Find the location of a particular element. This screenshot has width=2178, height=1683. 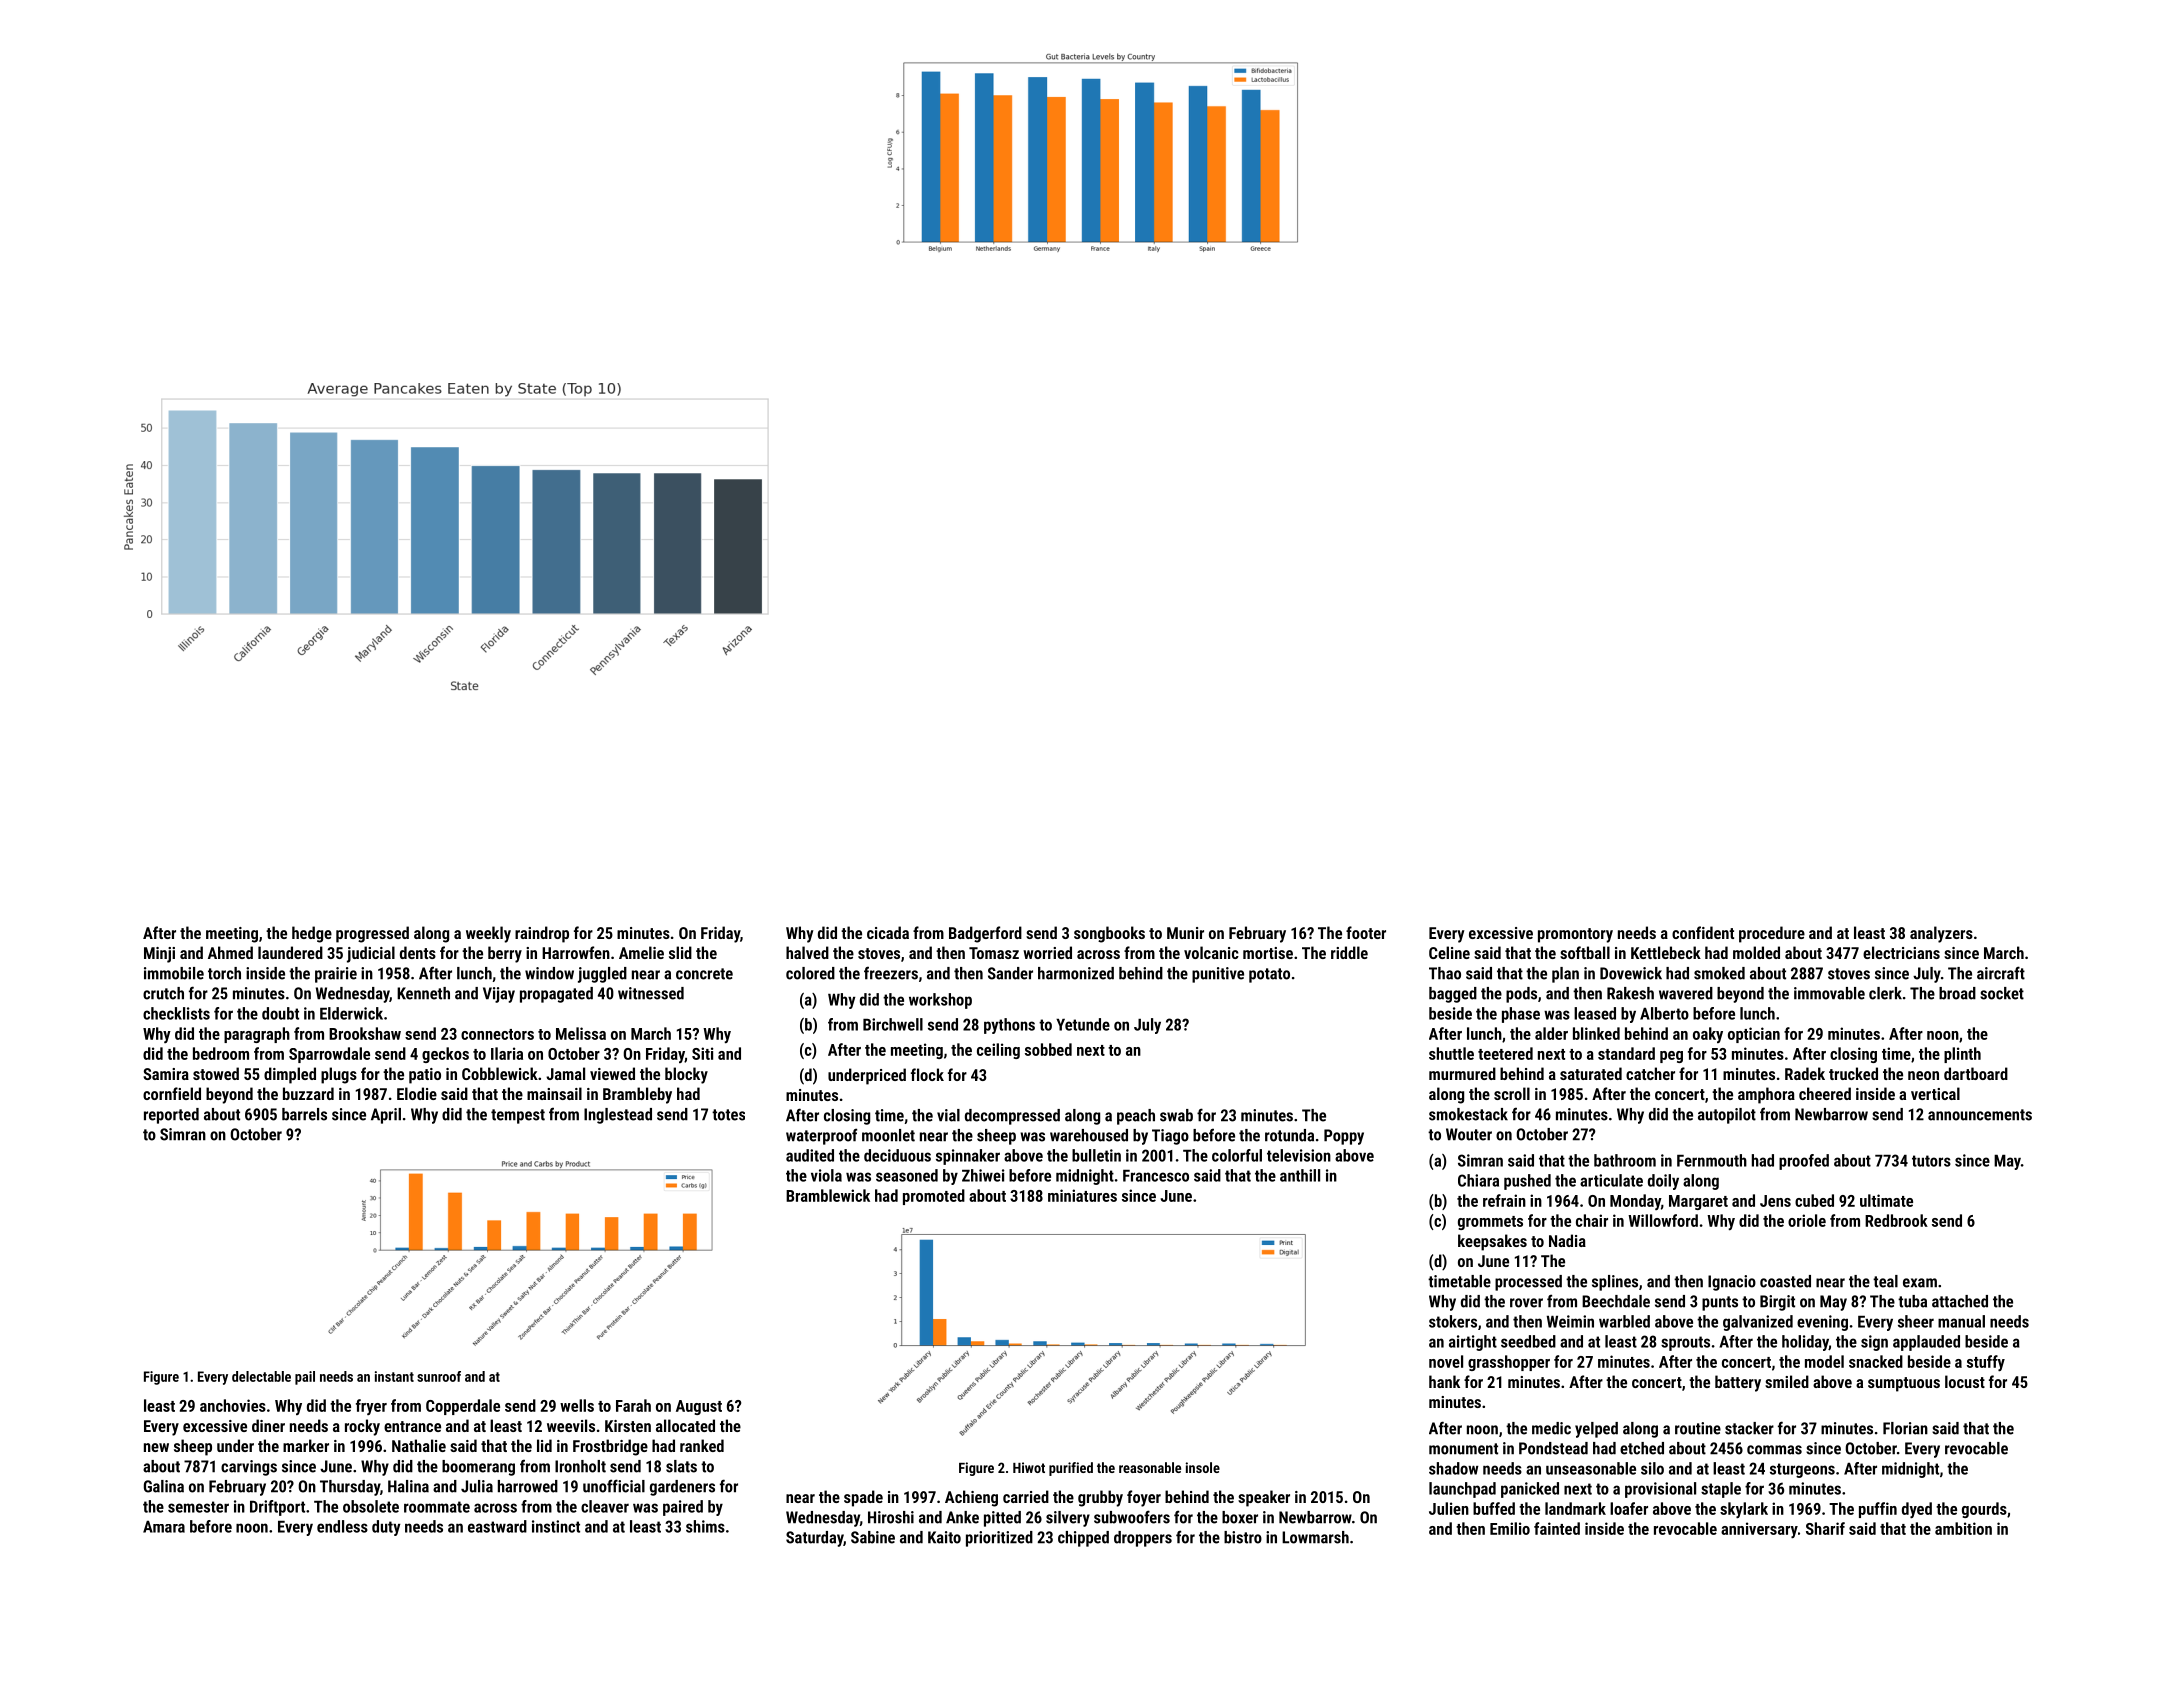

entrance is located at coordinates (412, 1426).
